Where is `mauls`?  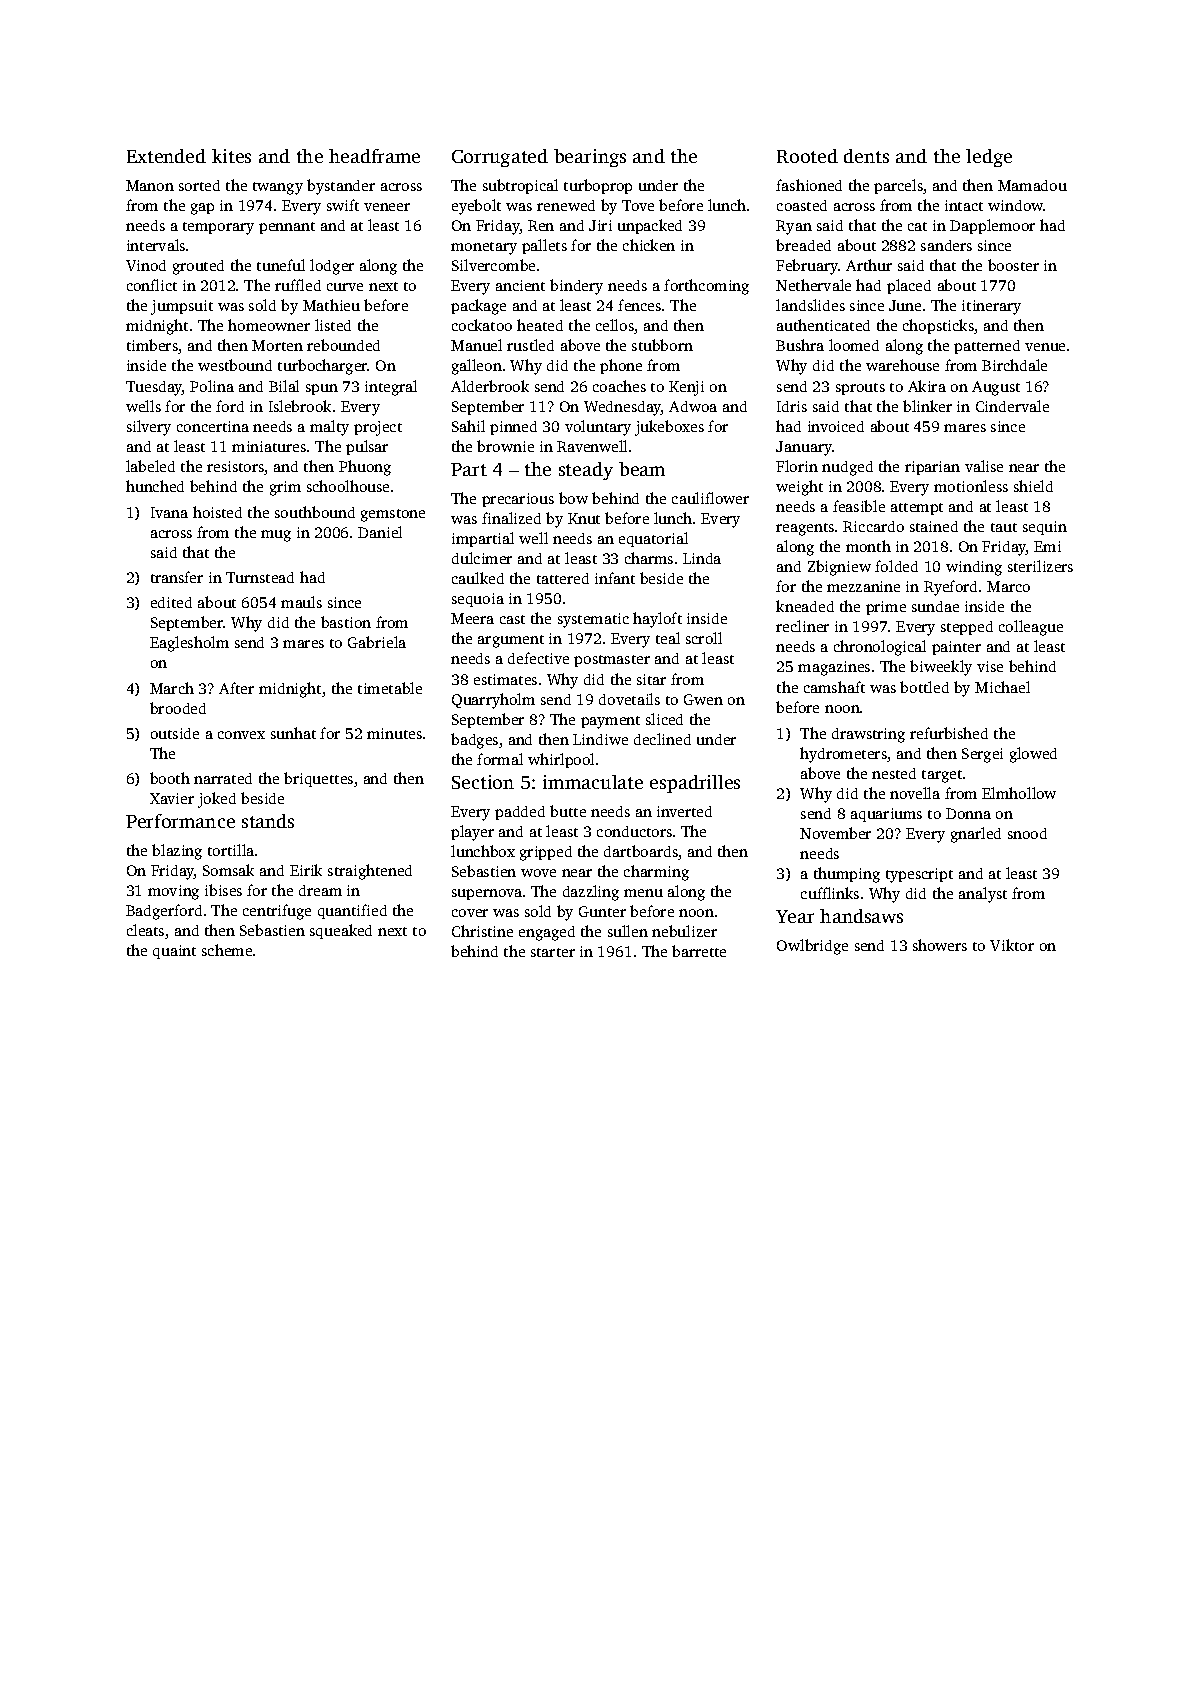
mauls is located at coordinates (301, 602).
